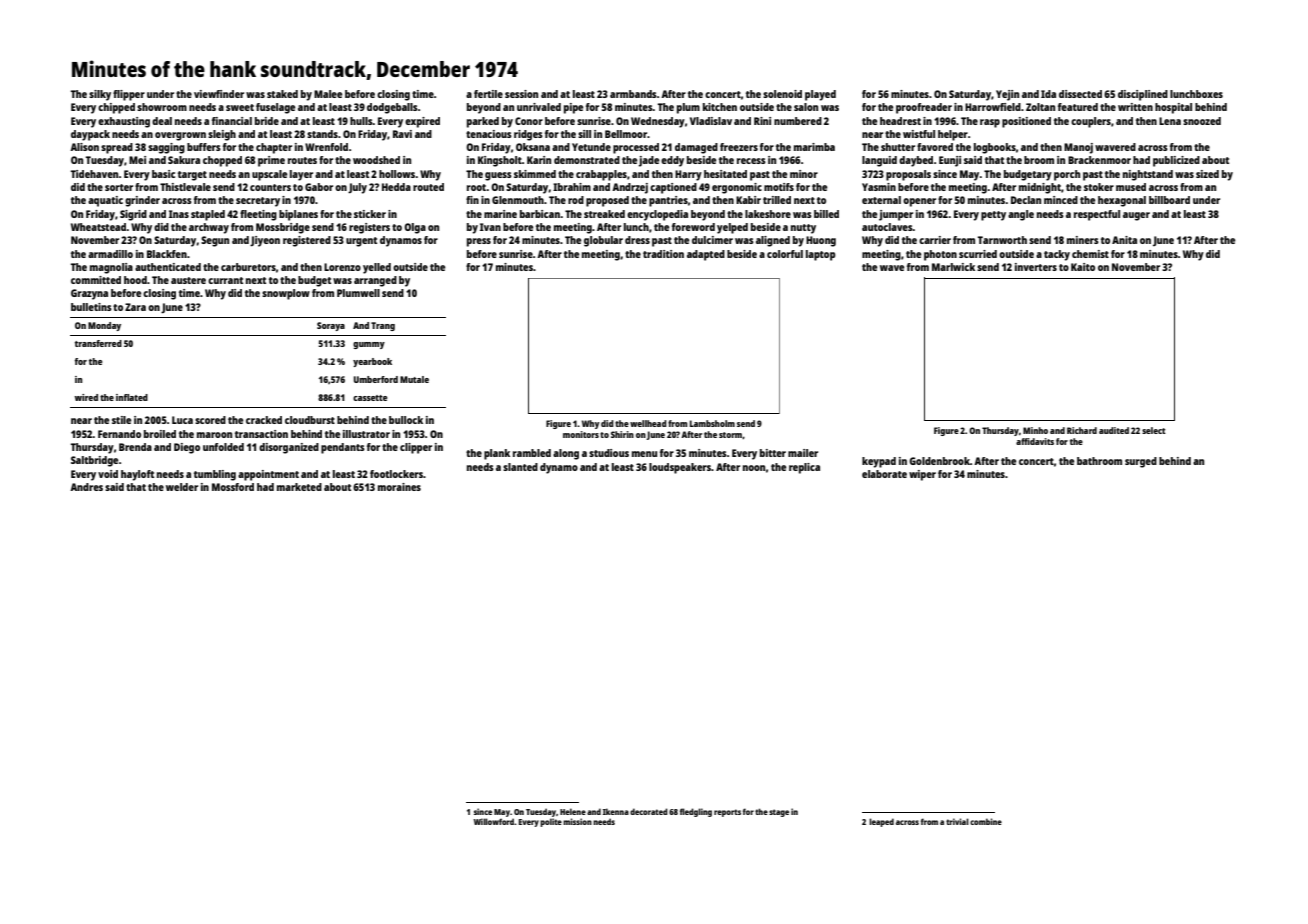  I want to click on inverters, so click(1036, 267).
